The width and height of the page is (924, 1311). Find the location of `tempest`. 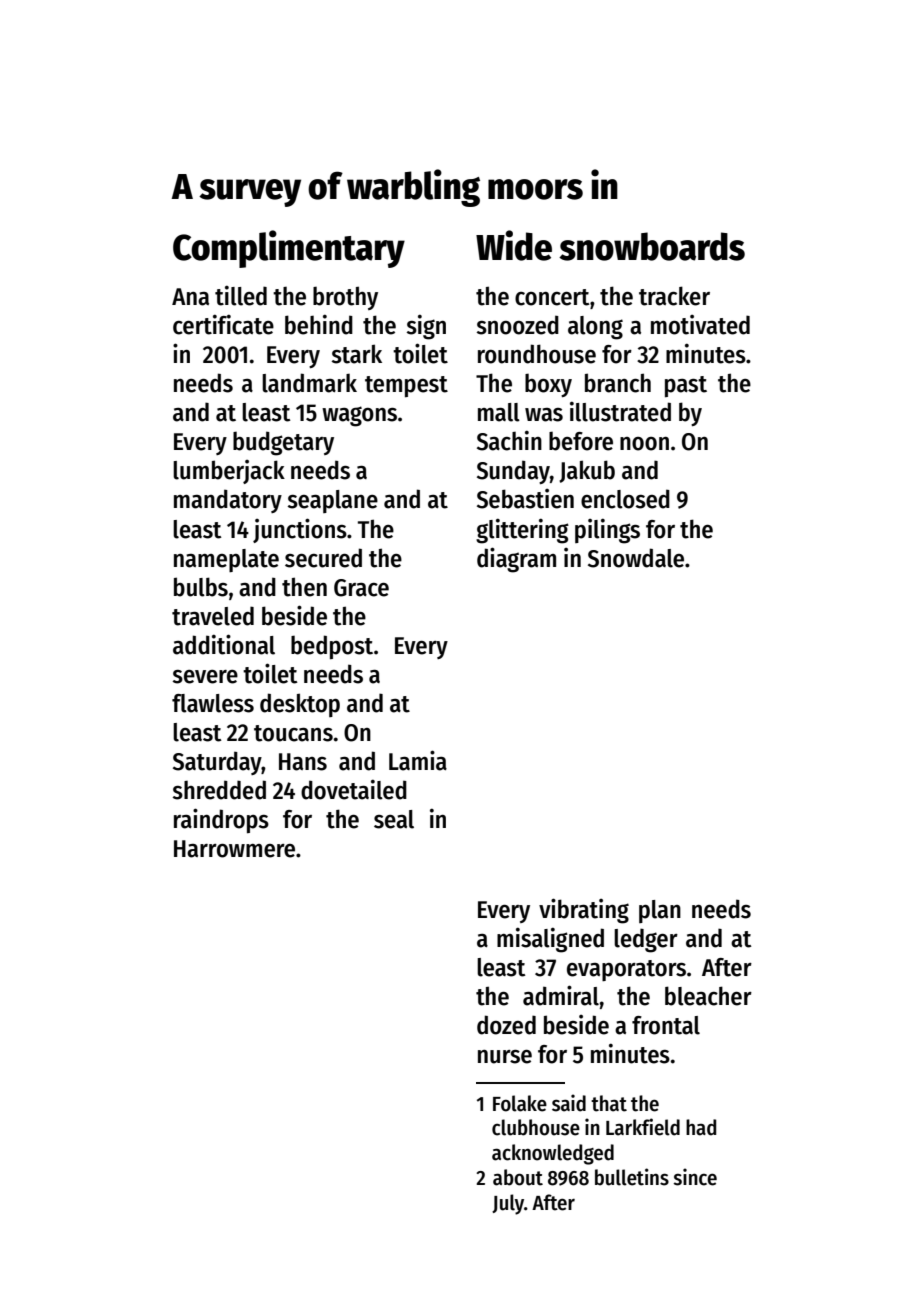

tempest is located at coordinates (406, 386).
